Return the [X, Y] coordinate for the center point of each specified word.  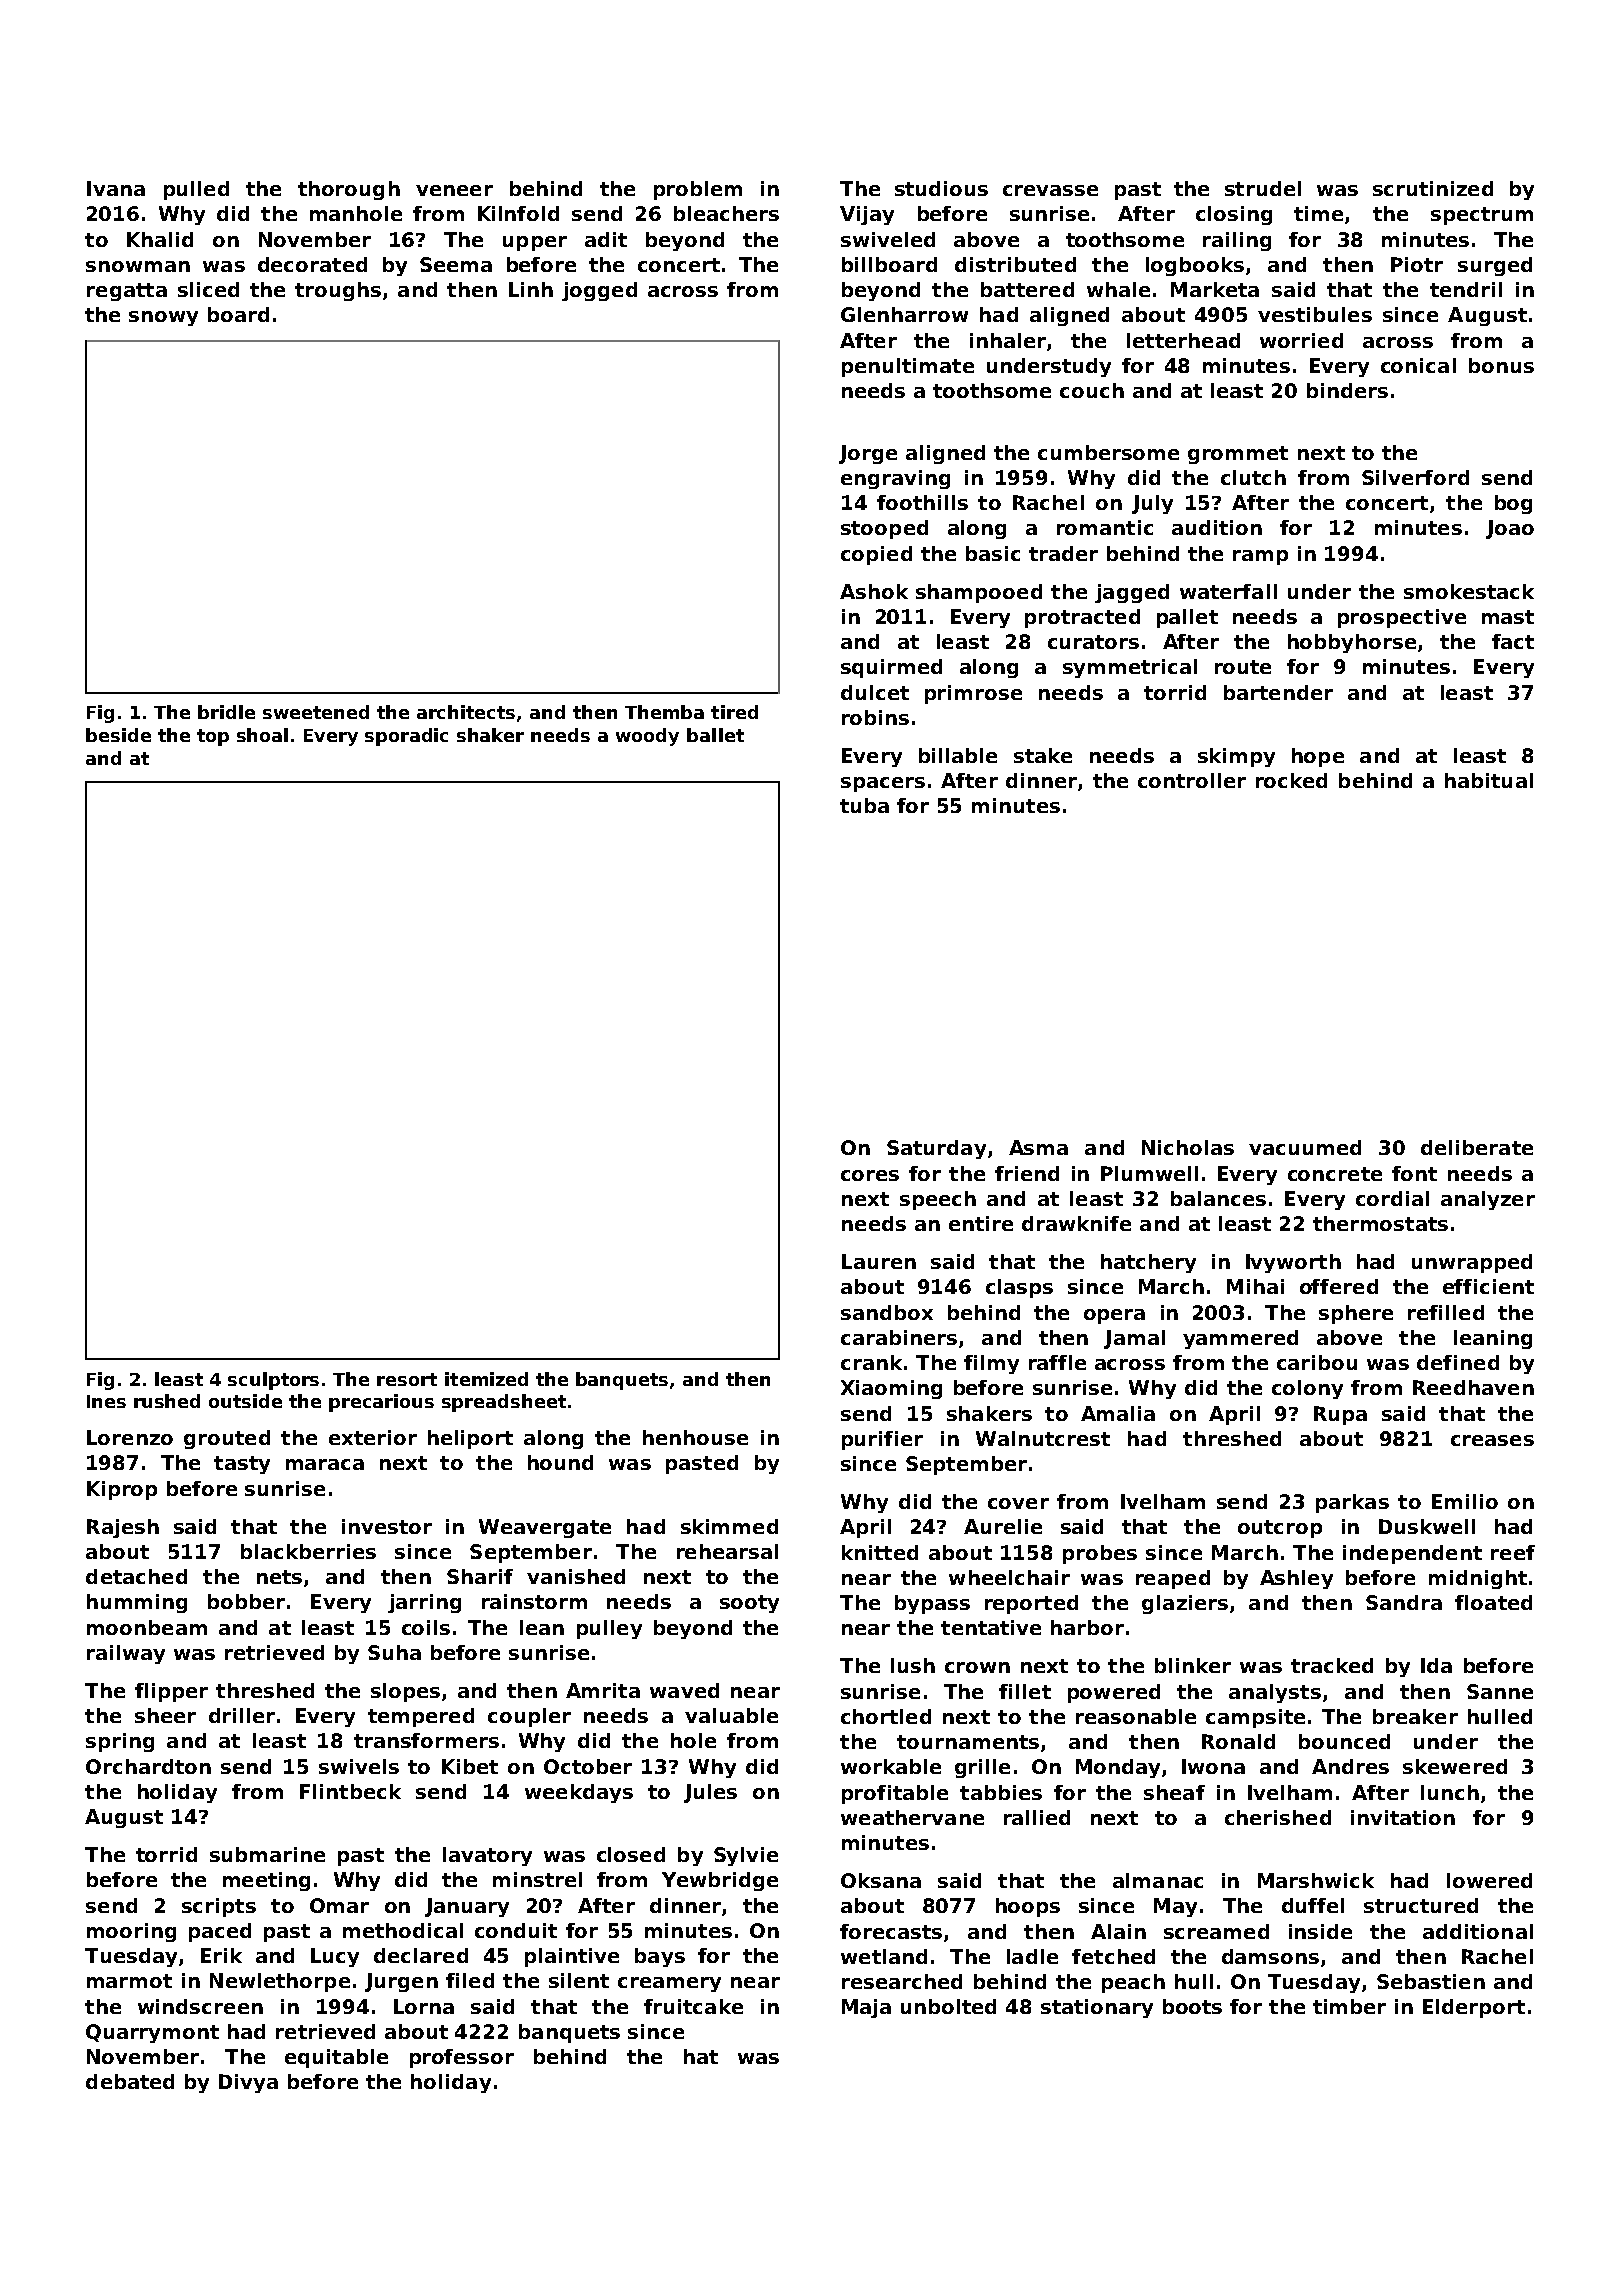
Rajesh [123, 1528]
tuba [864, 805]
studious [941, 188]
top [213, 737]
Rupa [1340, 1415]
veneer [454, 190]
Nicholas [1188, 1147]
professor [462, 2058]
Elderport [1474, 2008]
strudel [1263, 188]
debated [130, 2081]
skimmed [729, 1526]
